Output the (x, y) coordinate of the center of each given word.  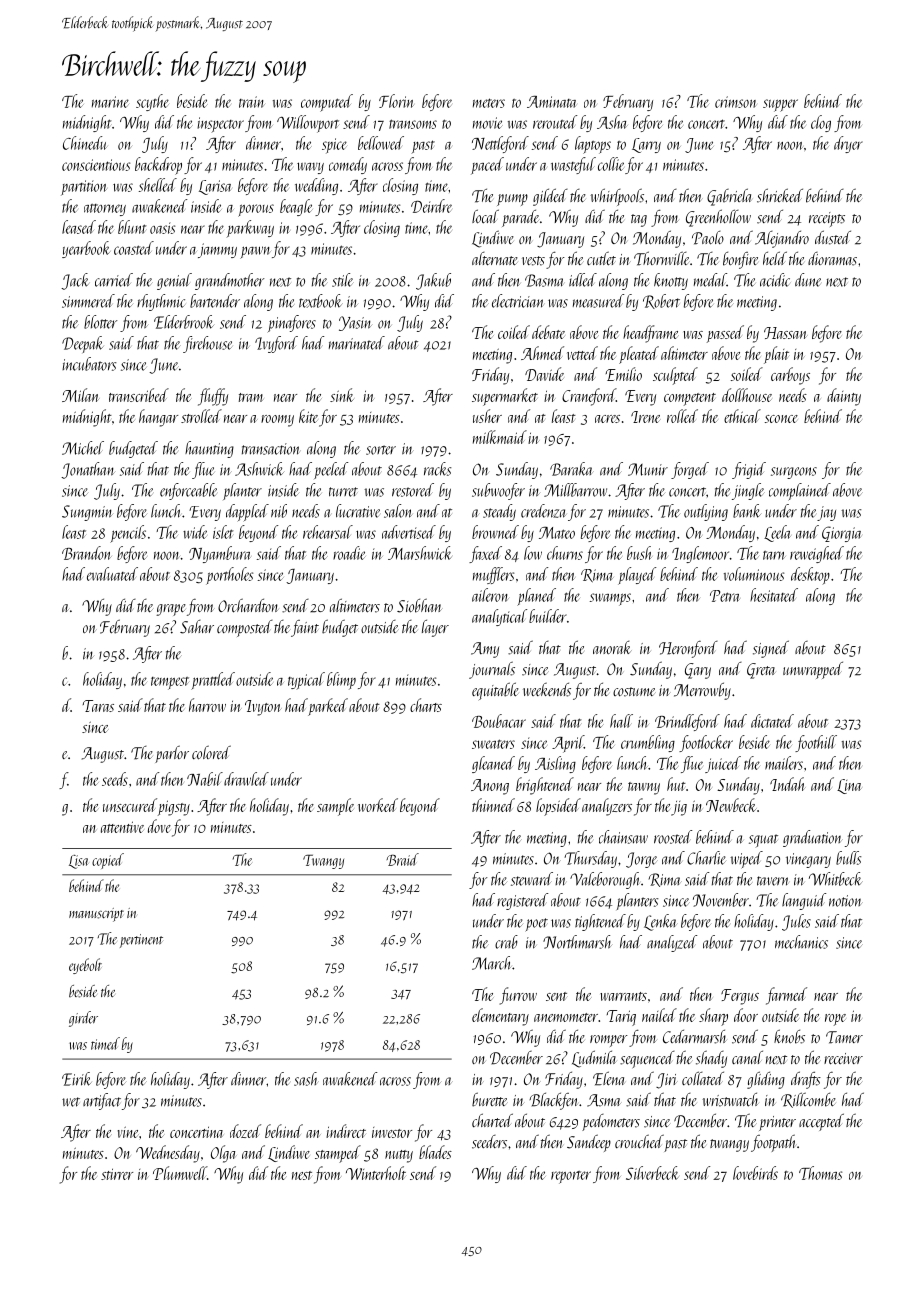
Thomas (820, 1173)
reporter (571, 1177)
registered (522, 901)
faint (305, 628)
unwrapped (813, 670)
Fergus (740, 997)
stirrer (117, 1174)
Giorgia (841, 534)
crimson (735, 102)
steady (499, 512)
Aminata (551, 102)
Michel (83, 448)
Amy (485, 650)
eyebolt (85, 966)
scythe (152, 102)
